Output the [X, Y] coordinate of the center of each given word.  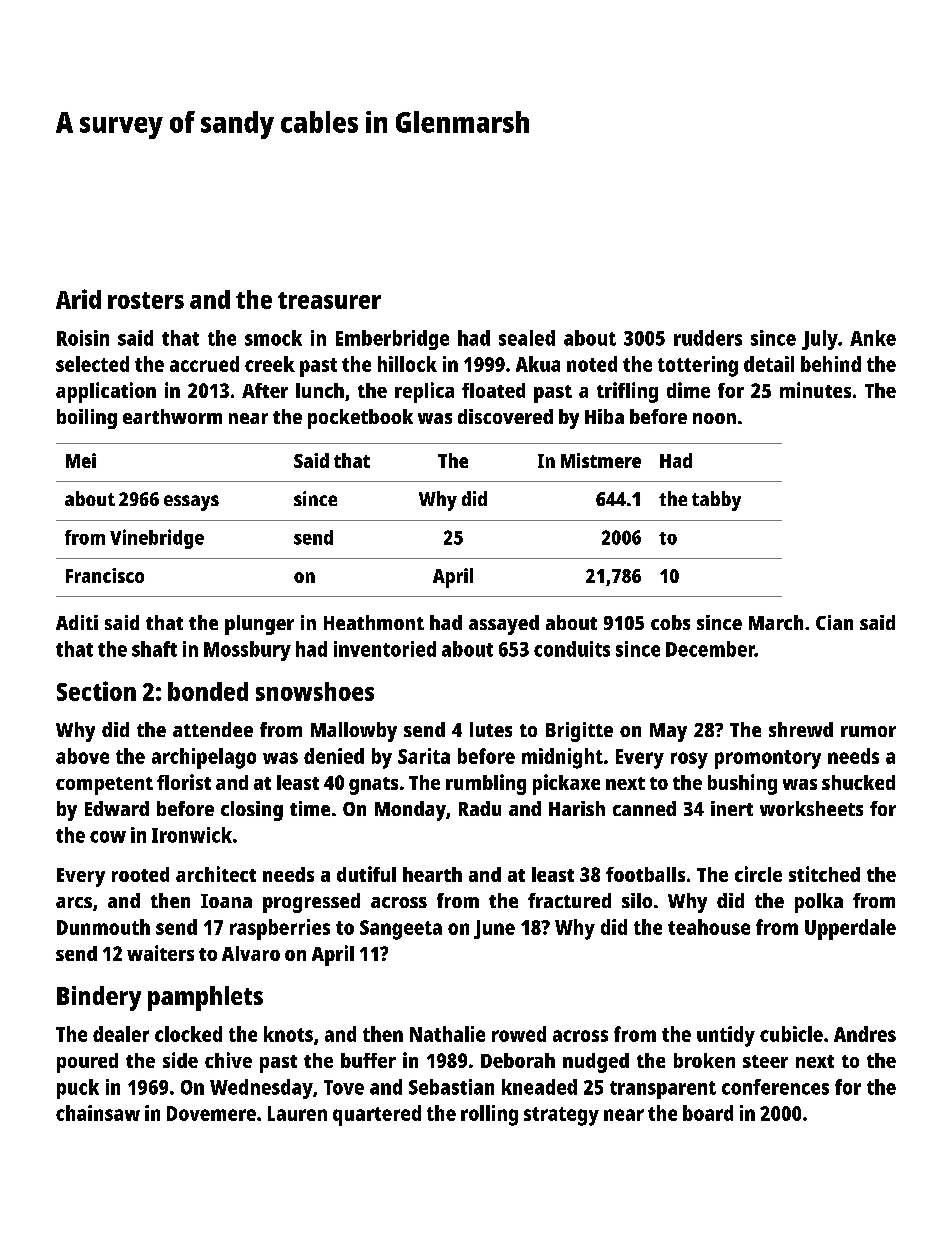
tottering [698, 366]
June [494, 929]
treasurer [329, 300]
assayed [504, 625]
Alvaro [251, 953]
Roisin [83, 338]
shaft [154, 649]
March [776, 622]
